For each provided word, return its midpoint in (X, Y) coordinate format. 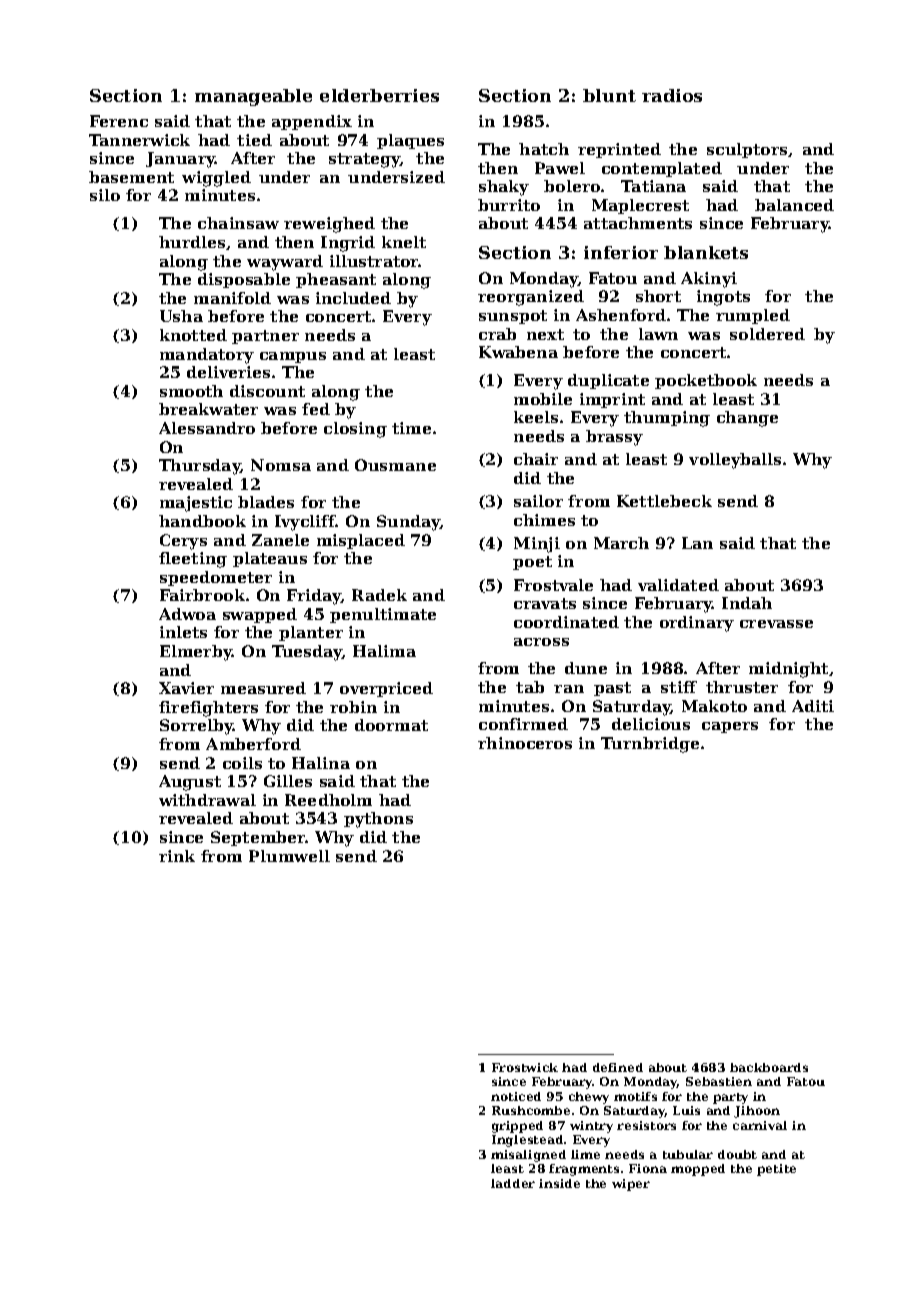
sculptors (747, 150)
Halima (384, 651)
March (621, 543)
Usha (181, 316)
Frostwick (525, 1067)
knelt (404, 242)
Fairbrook (202, 595)
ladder (513, 1183)
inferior (621, 252)
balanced (794, 205)
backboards (769, 1067)
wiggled (216, 179)
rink (177, 856)
